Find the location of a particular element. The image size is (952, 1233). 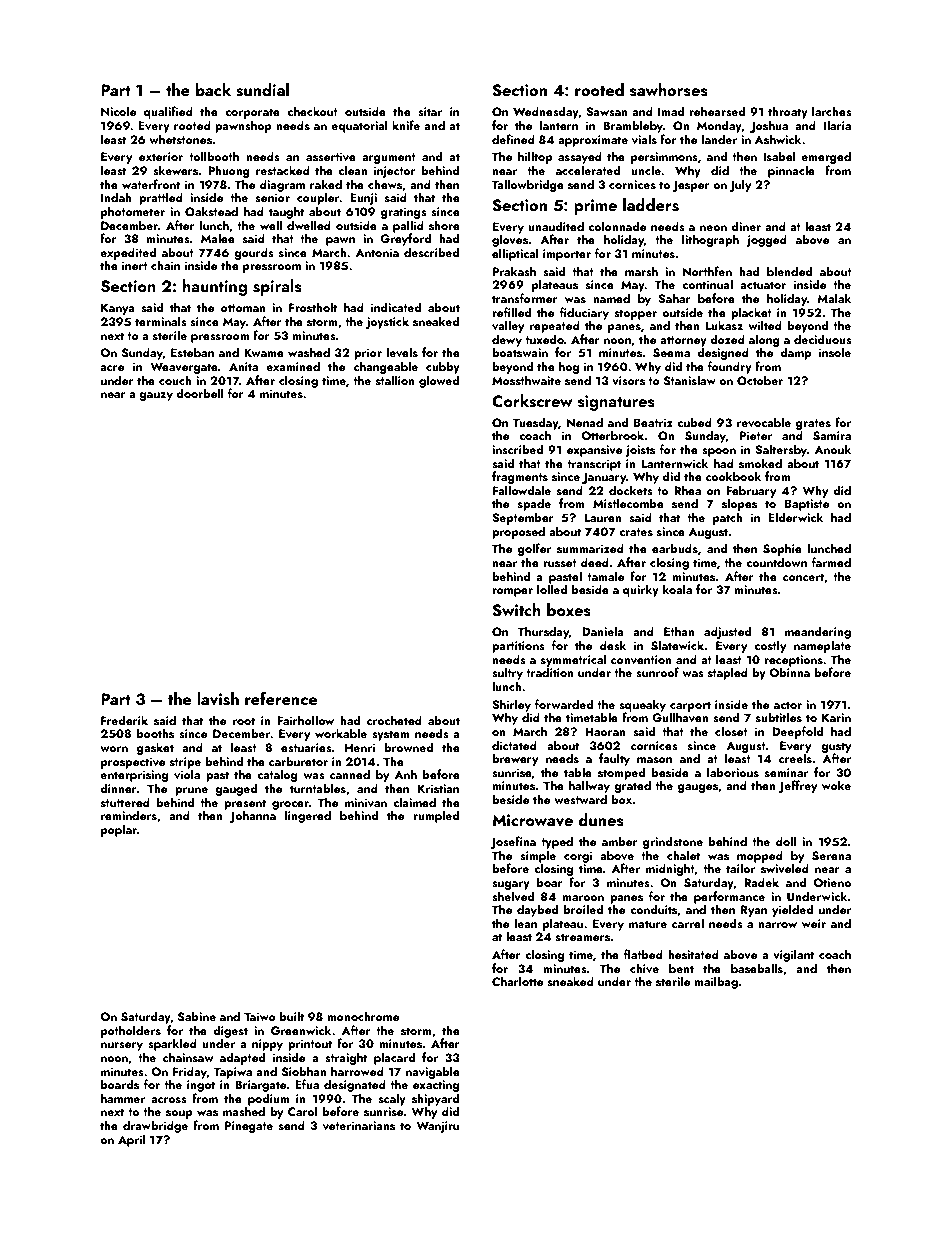

actuator is located at coordinates (763, 285).
